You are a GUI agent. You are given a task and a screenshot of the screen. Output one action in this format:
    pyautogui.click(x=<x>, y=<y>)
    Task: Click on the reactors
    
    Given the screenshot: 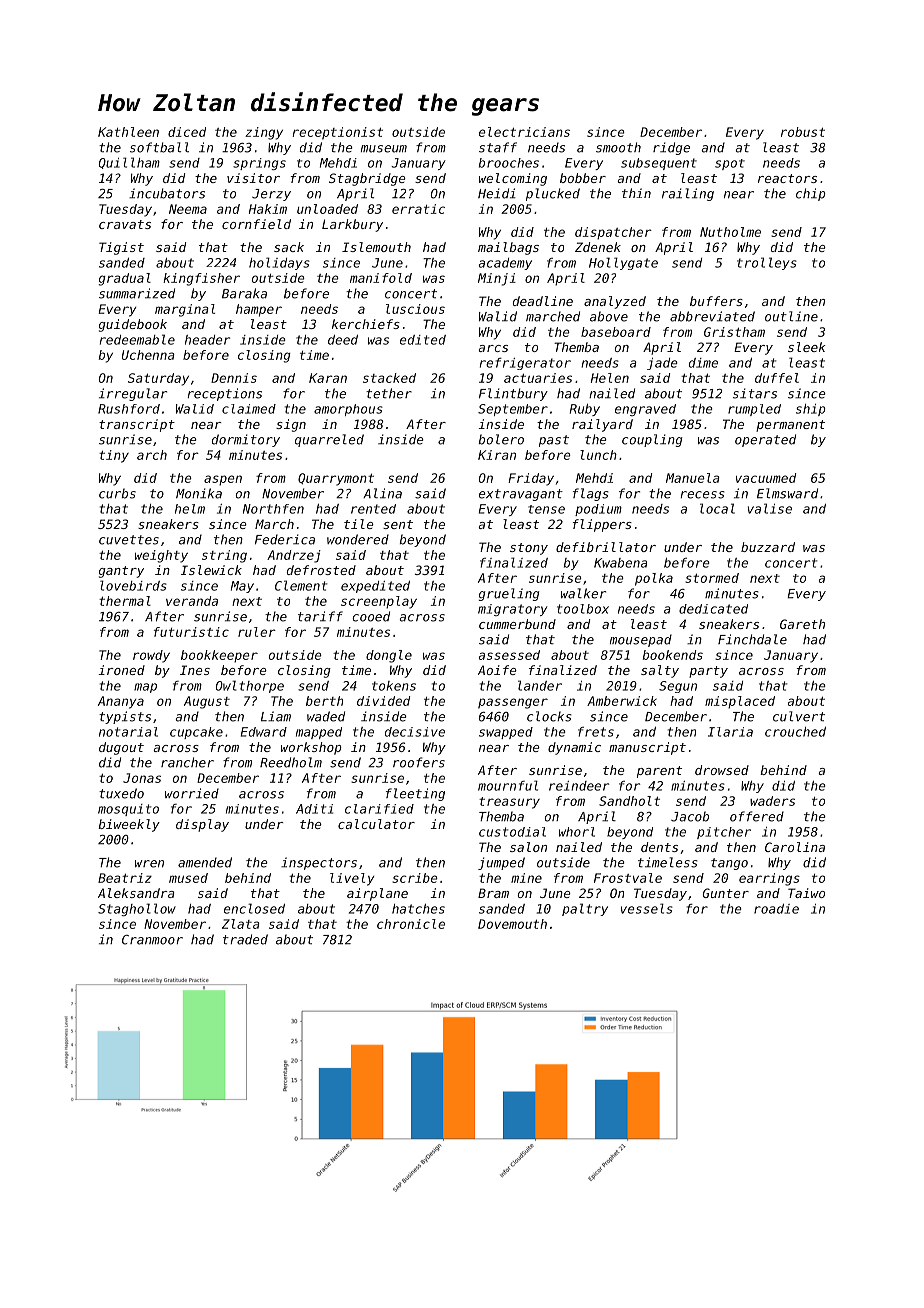 What is the action you would take?
    pyautogui.click(x=787, y=178)
